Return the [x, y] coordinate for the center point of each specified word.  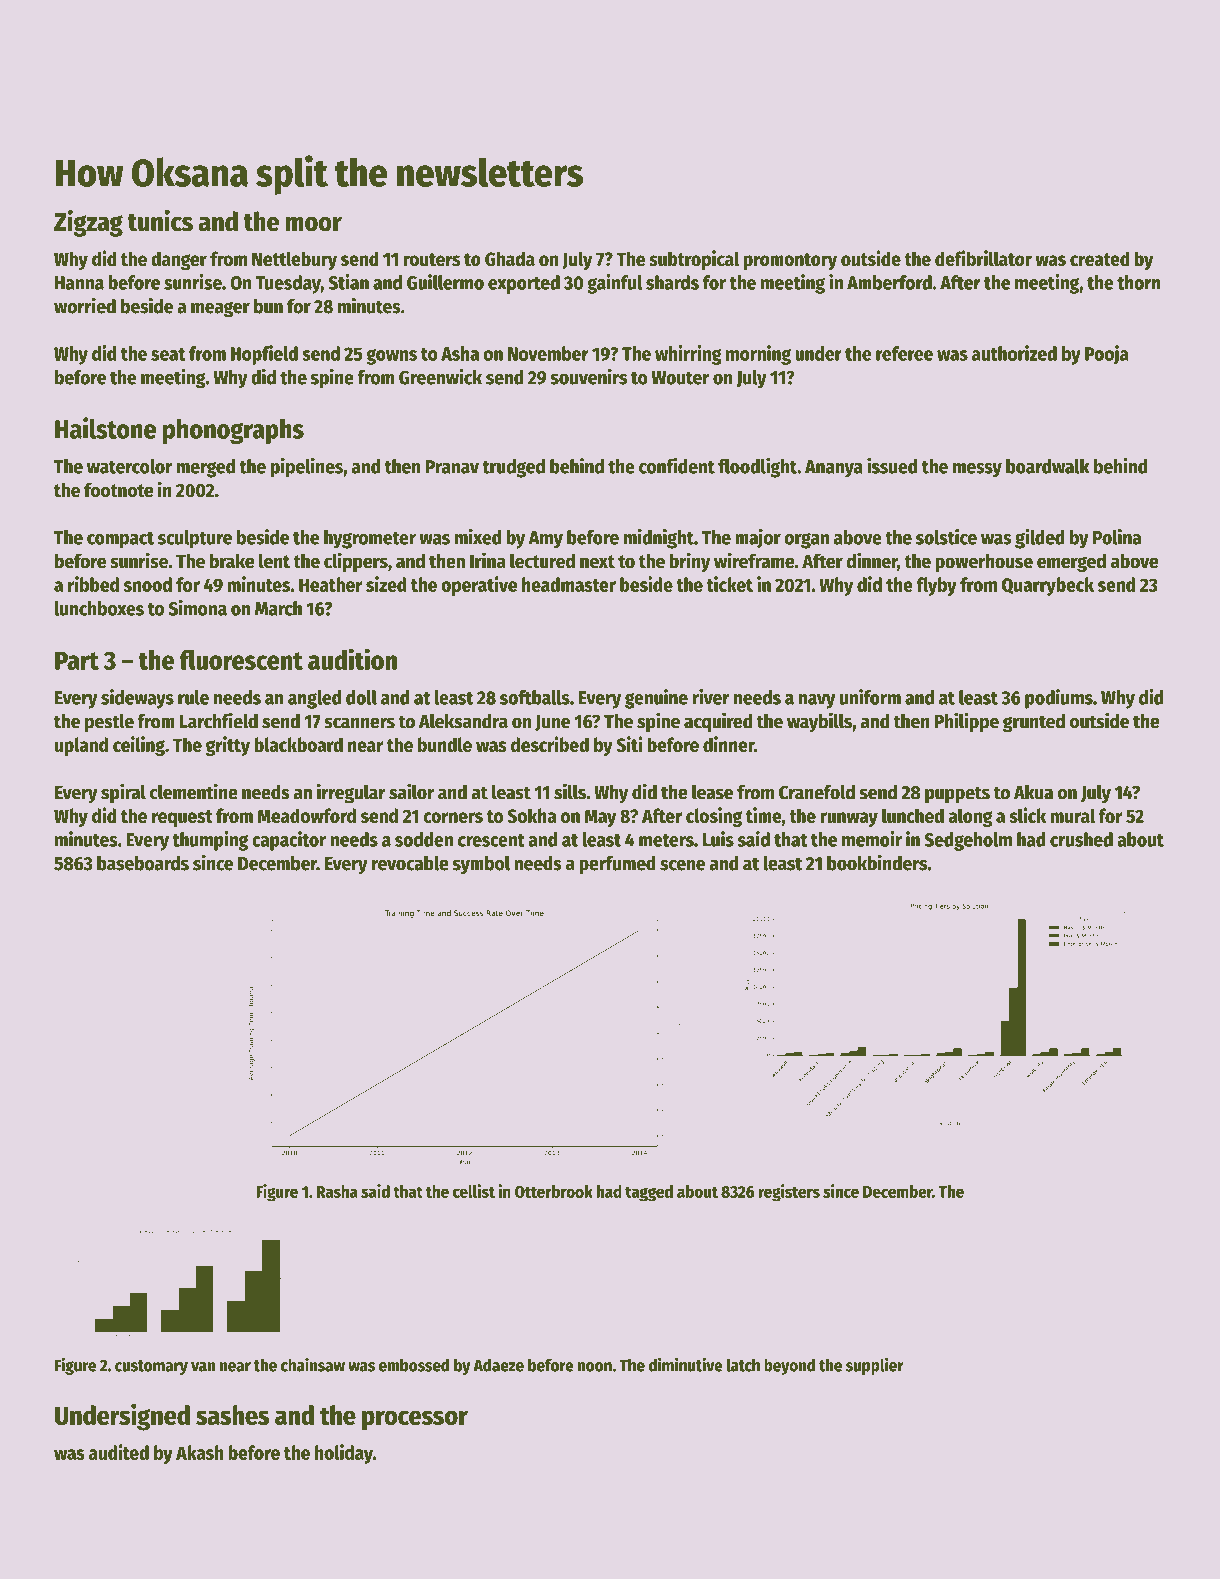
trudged [513, 468]
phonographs [233, 431]
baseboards [143, 863]
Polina [1117, 537]
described [550, 744]
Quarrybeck [1048, 586]
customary [151, 1367]
